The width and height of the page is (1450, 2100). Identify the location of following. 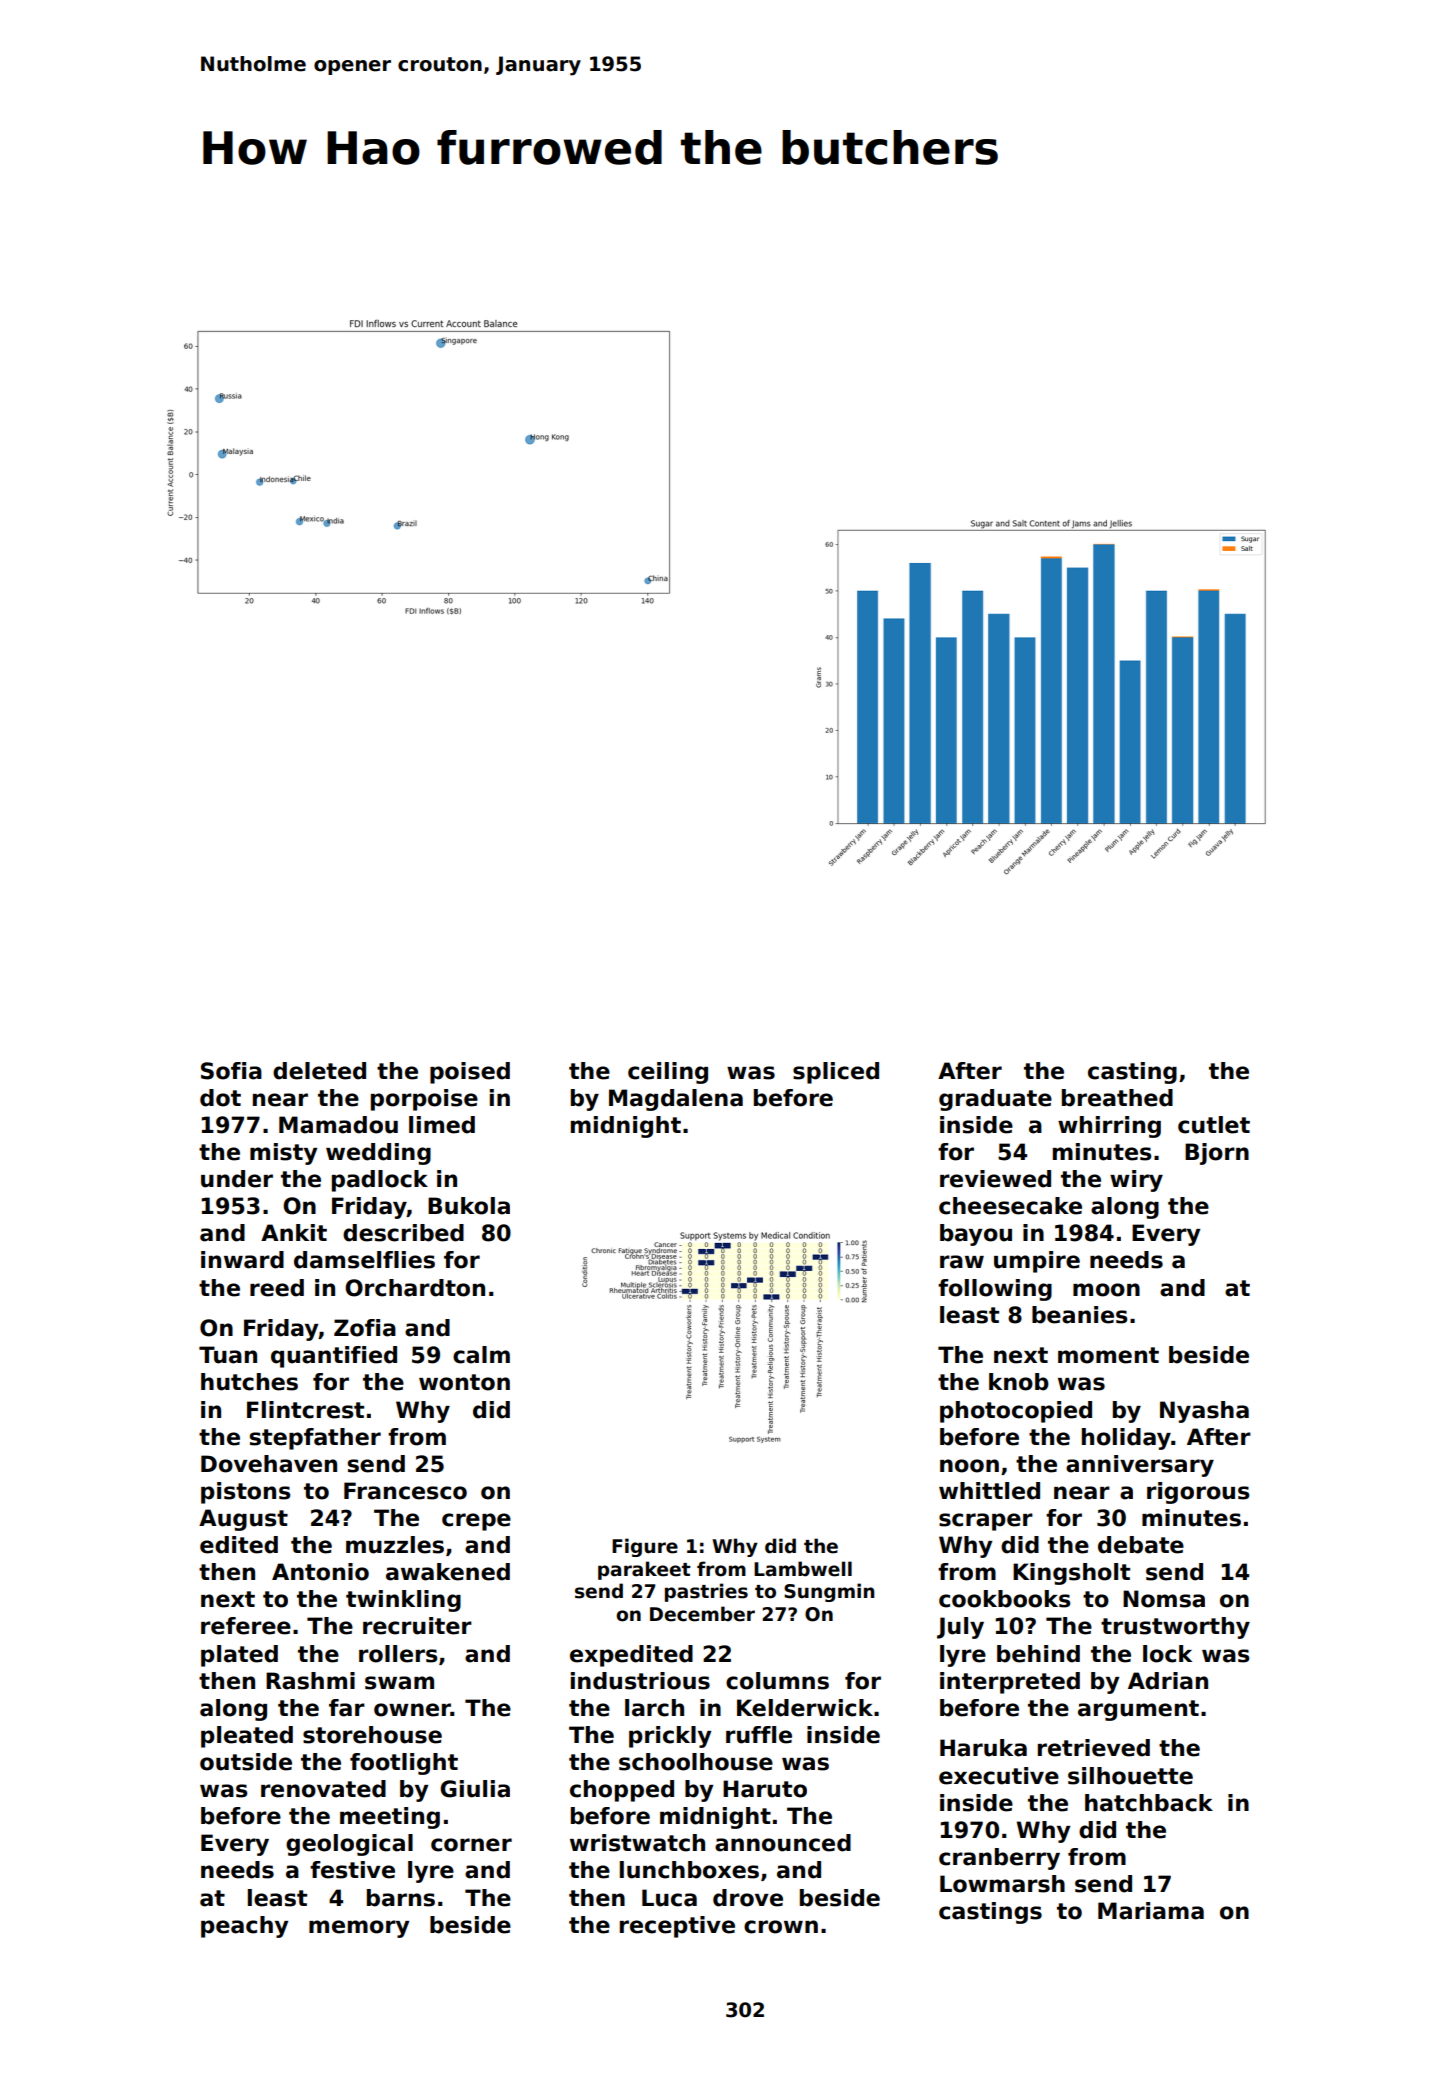
(995, 1290).
